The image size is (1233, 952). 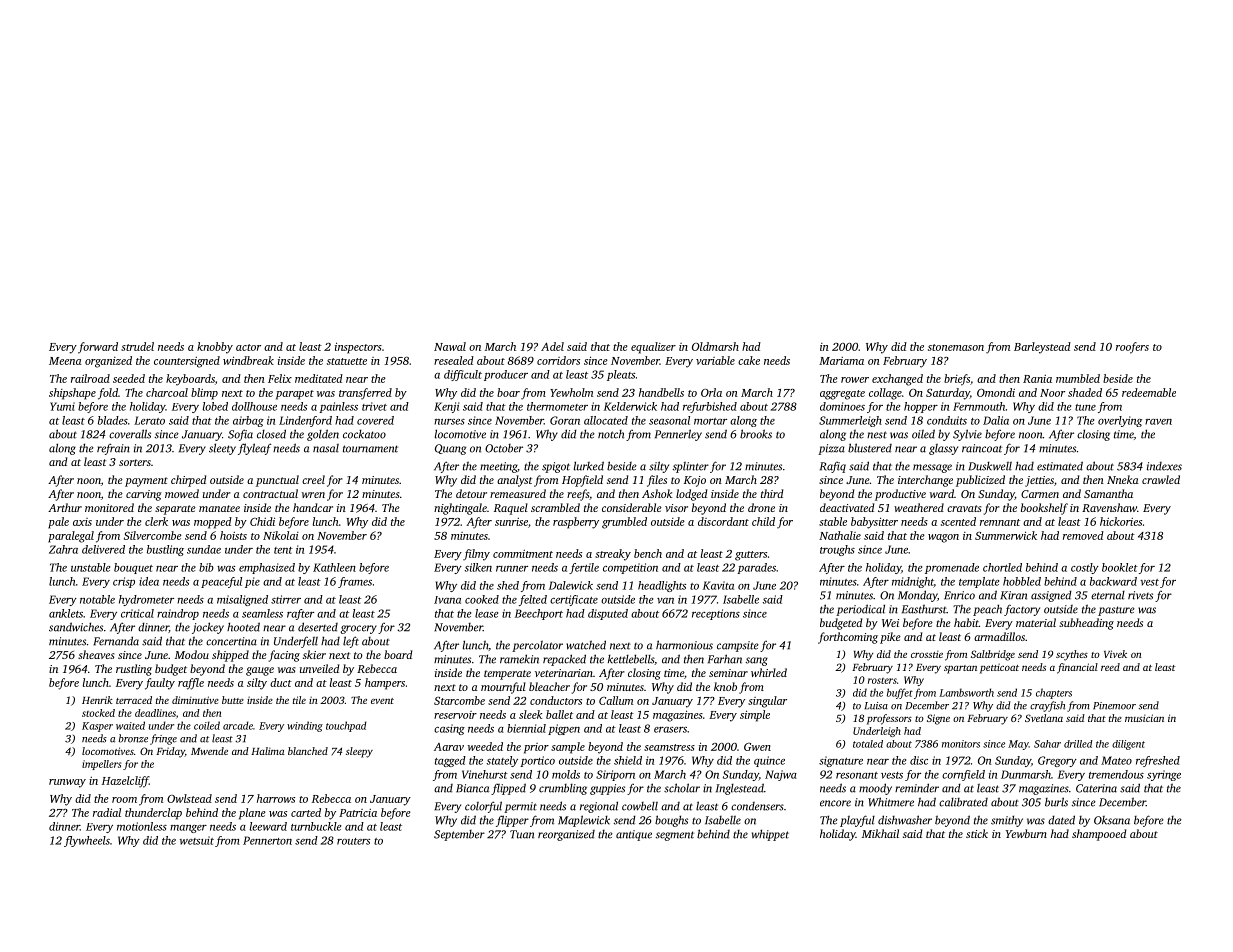 I want to click on Barleystead, so click(x=1042, y=348).
